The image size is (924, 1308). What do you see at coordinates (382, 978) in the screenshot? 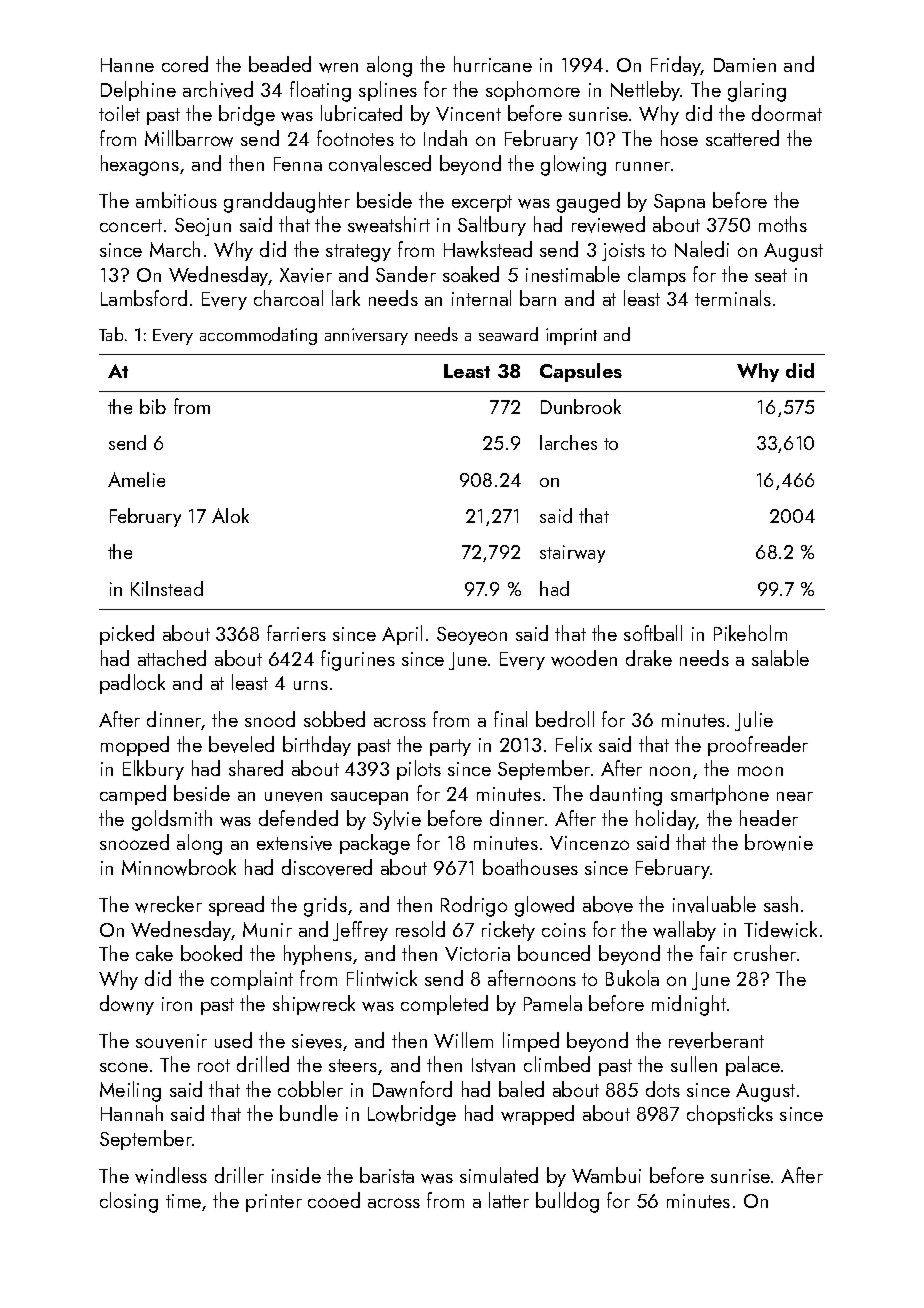
I see `Flintwick` at bounding box center [382, 978].
